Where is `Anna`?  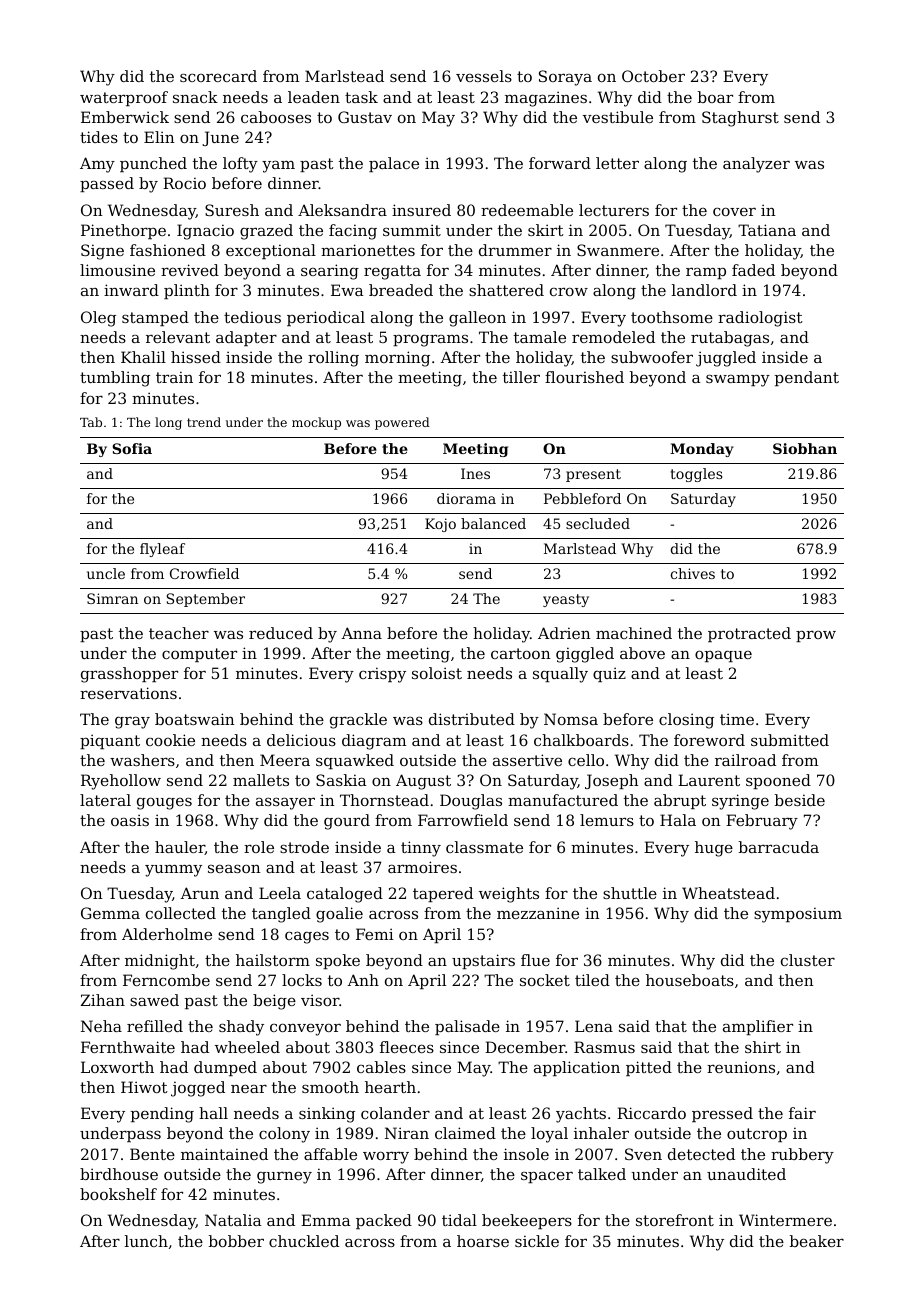 Anna is located at coordinates (361, 633).
